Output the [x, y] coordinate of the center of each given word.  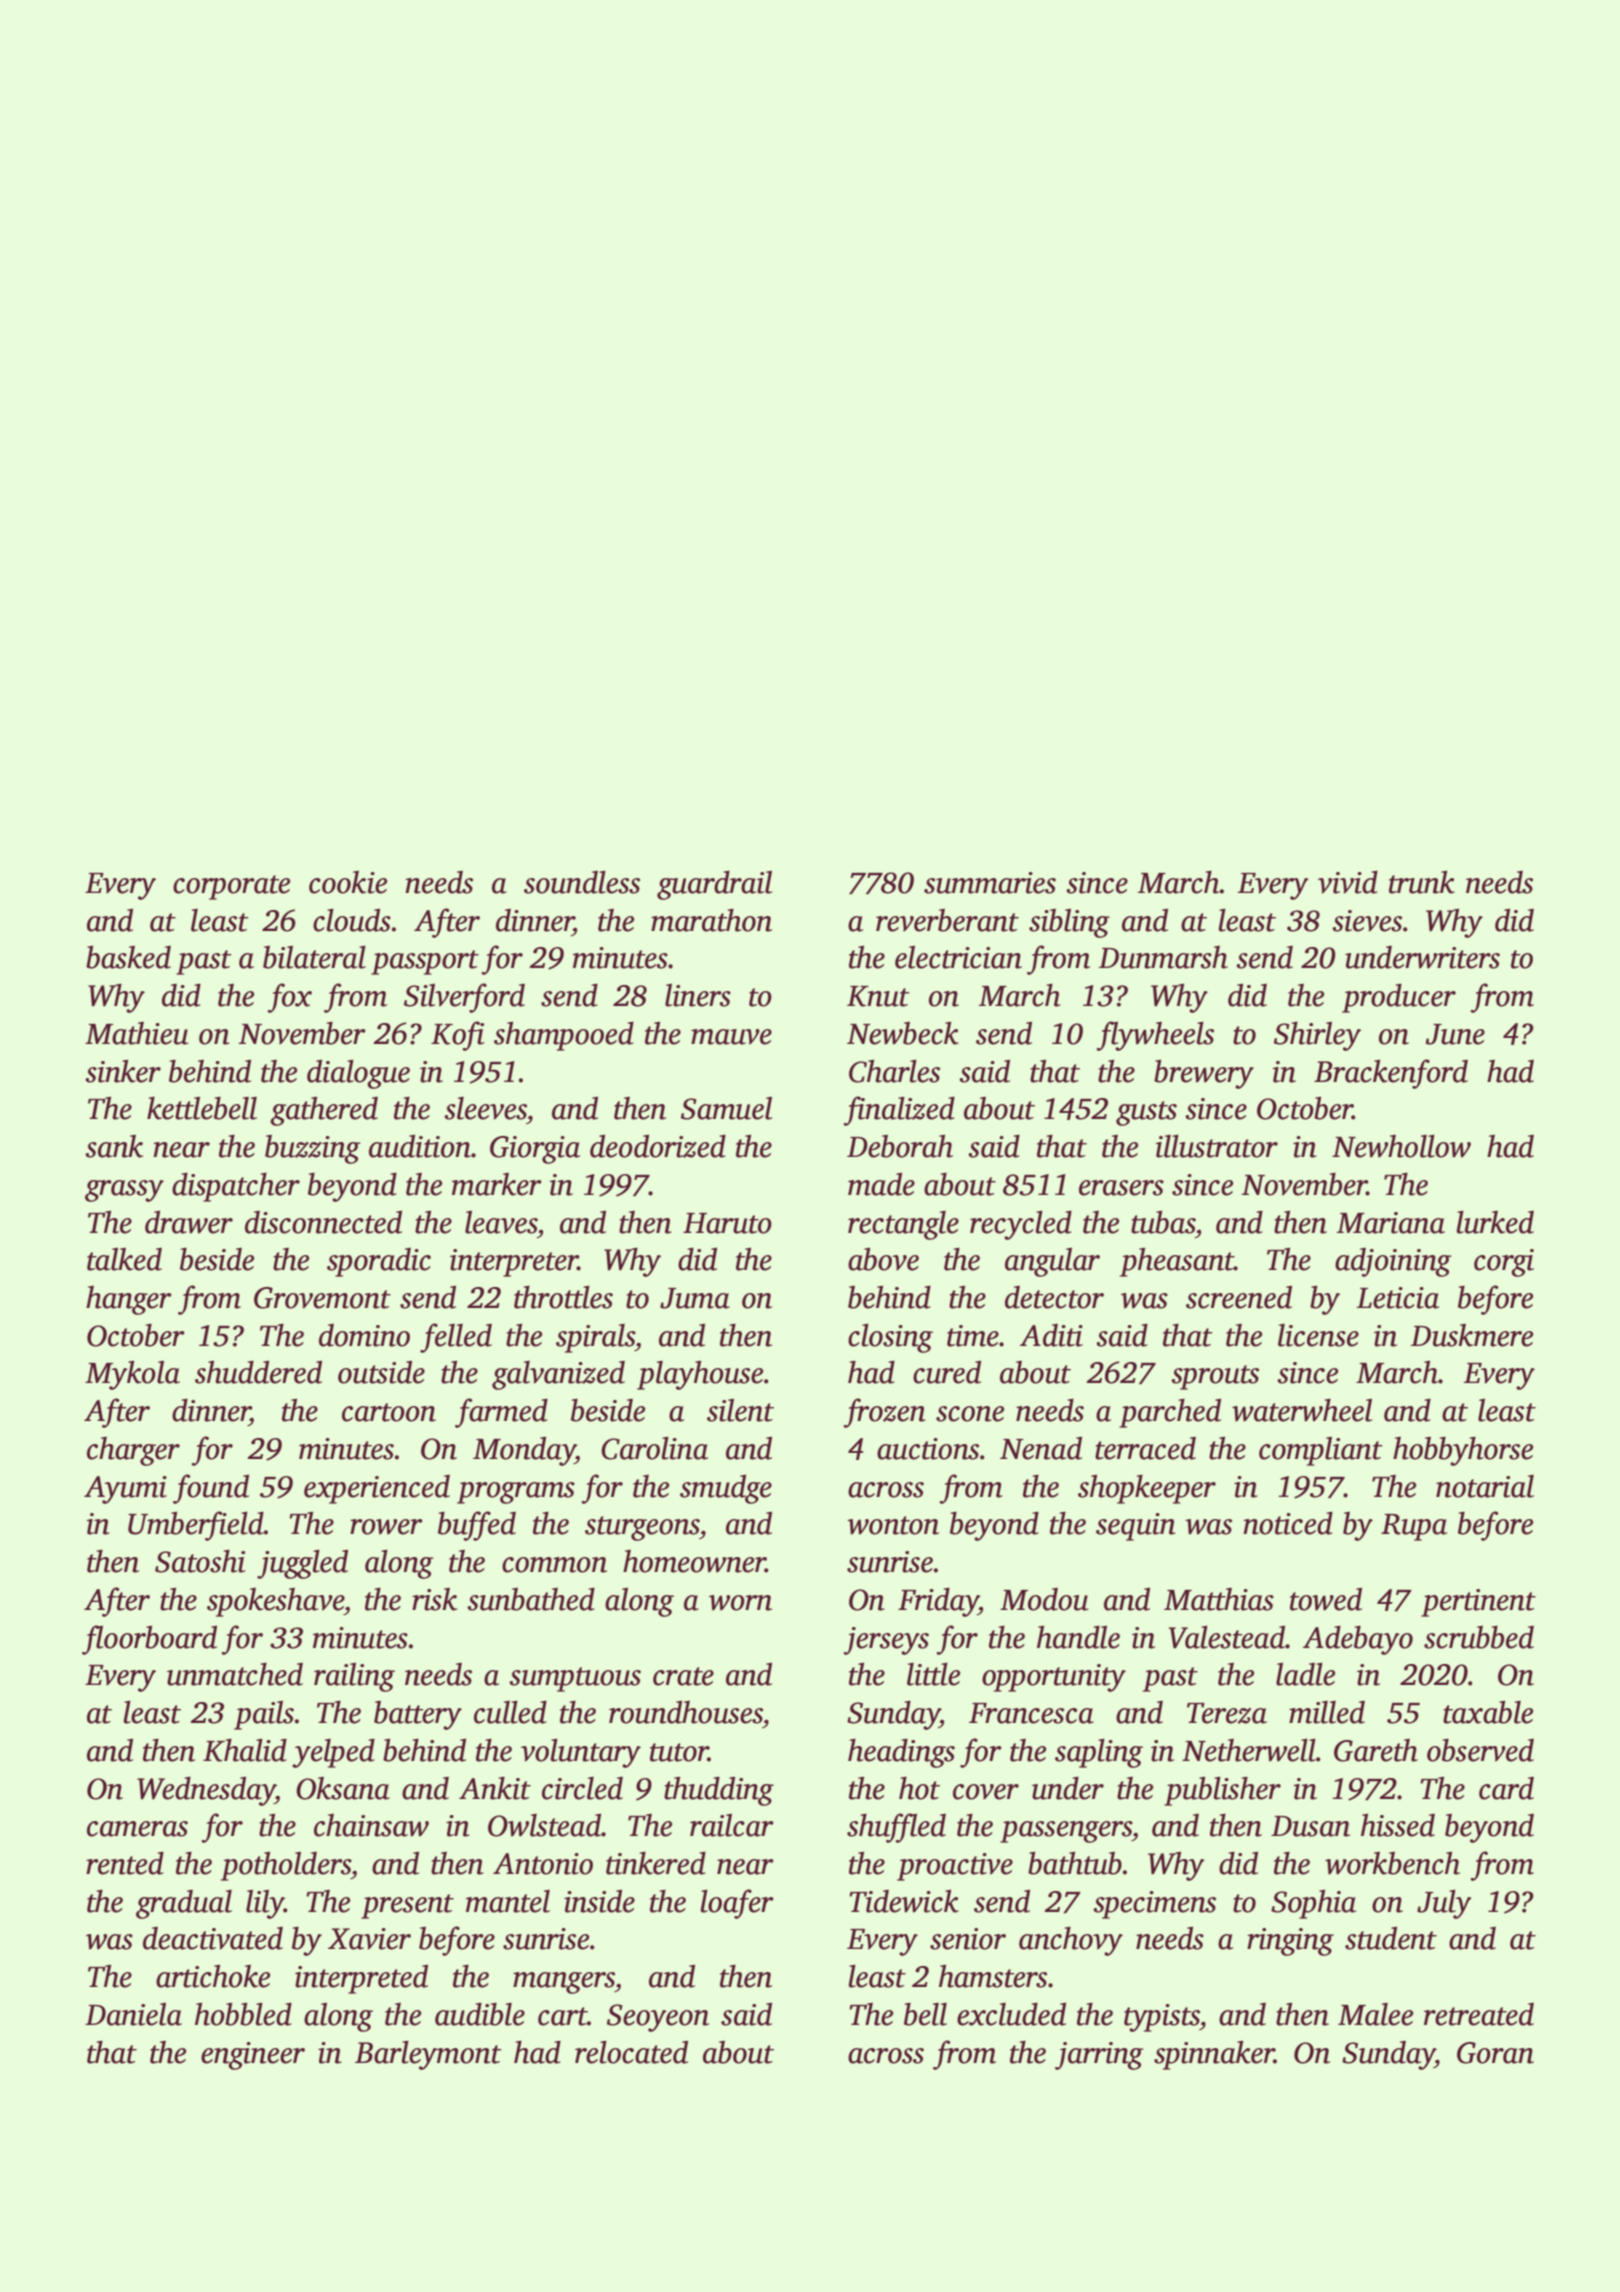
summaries [990, 883]
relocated [631, 2052]
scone [970, 1414]
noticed [1288, 1523]
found [211, 1489]
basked [128, 957]
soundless [582, 882]
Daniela [133, 2014]
